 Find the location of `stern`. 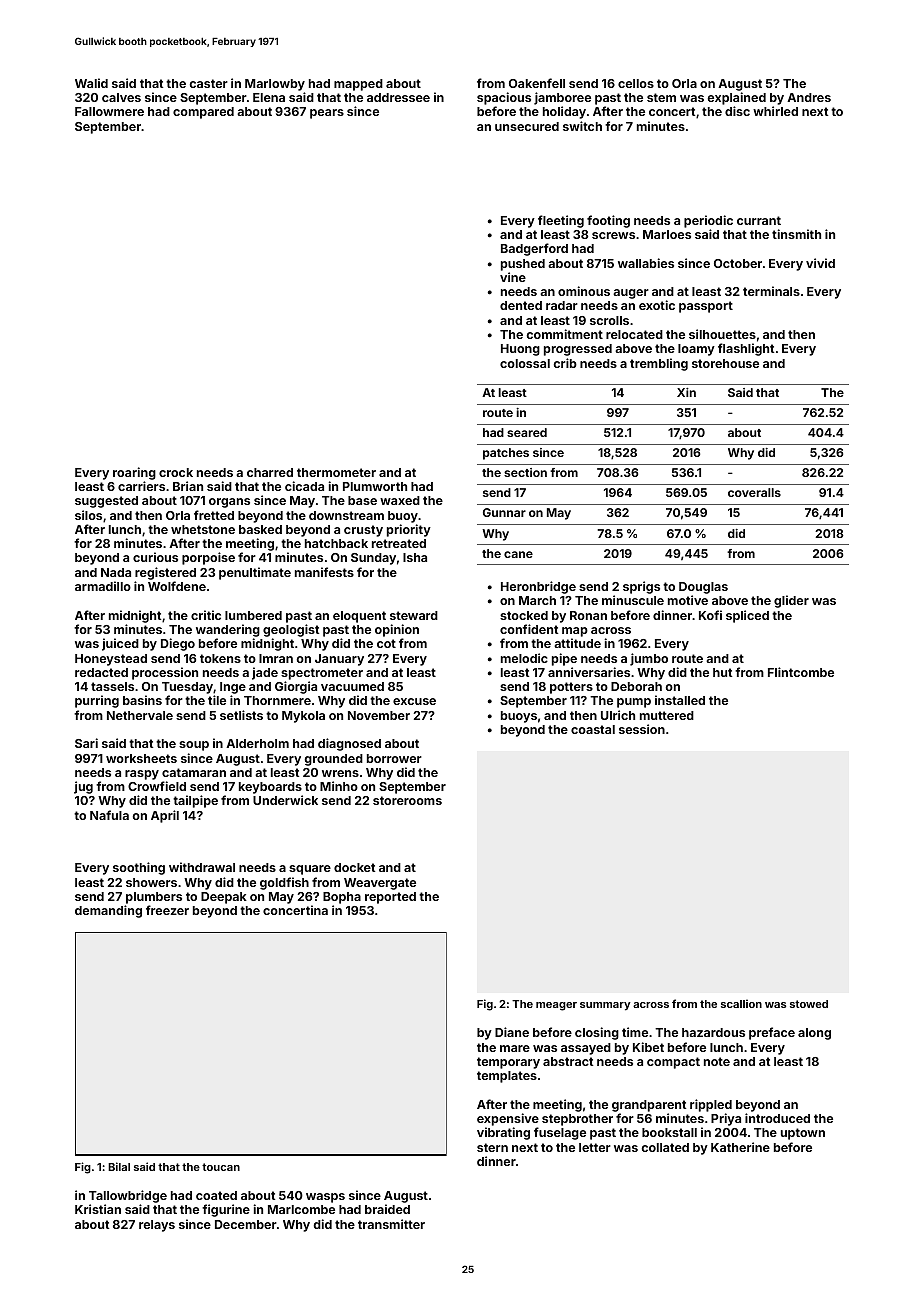

stern is located at coordinates (492, 1147).
